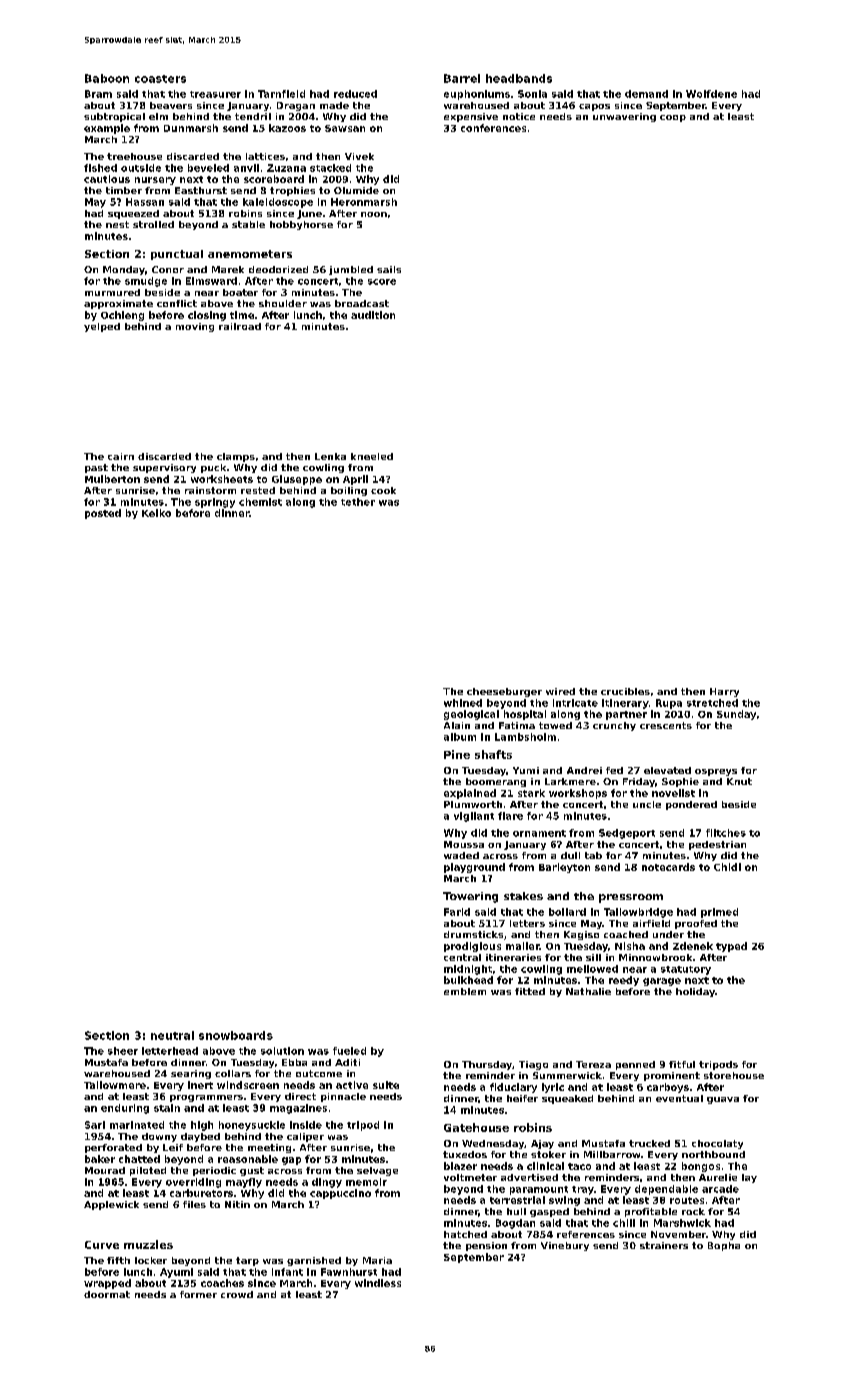 Image resolution: width=849 pixels, height=1400 pixels. What do you see at coordinates (191, 128) in the image?
I see `Dunmarsh` at bounding box center [191, 128].
